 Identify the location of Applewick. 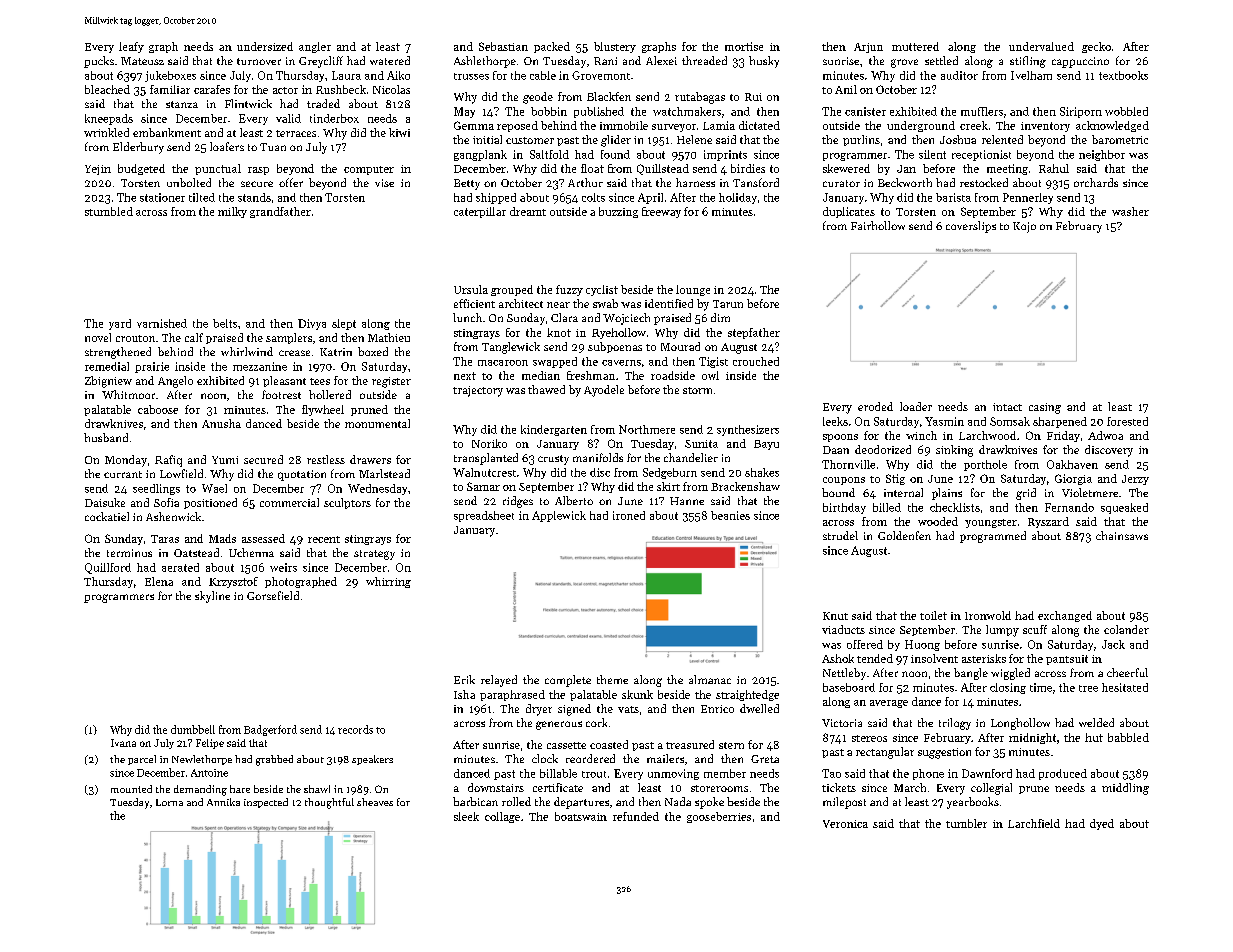
(559, 516).
